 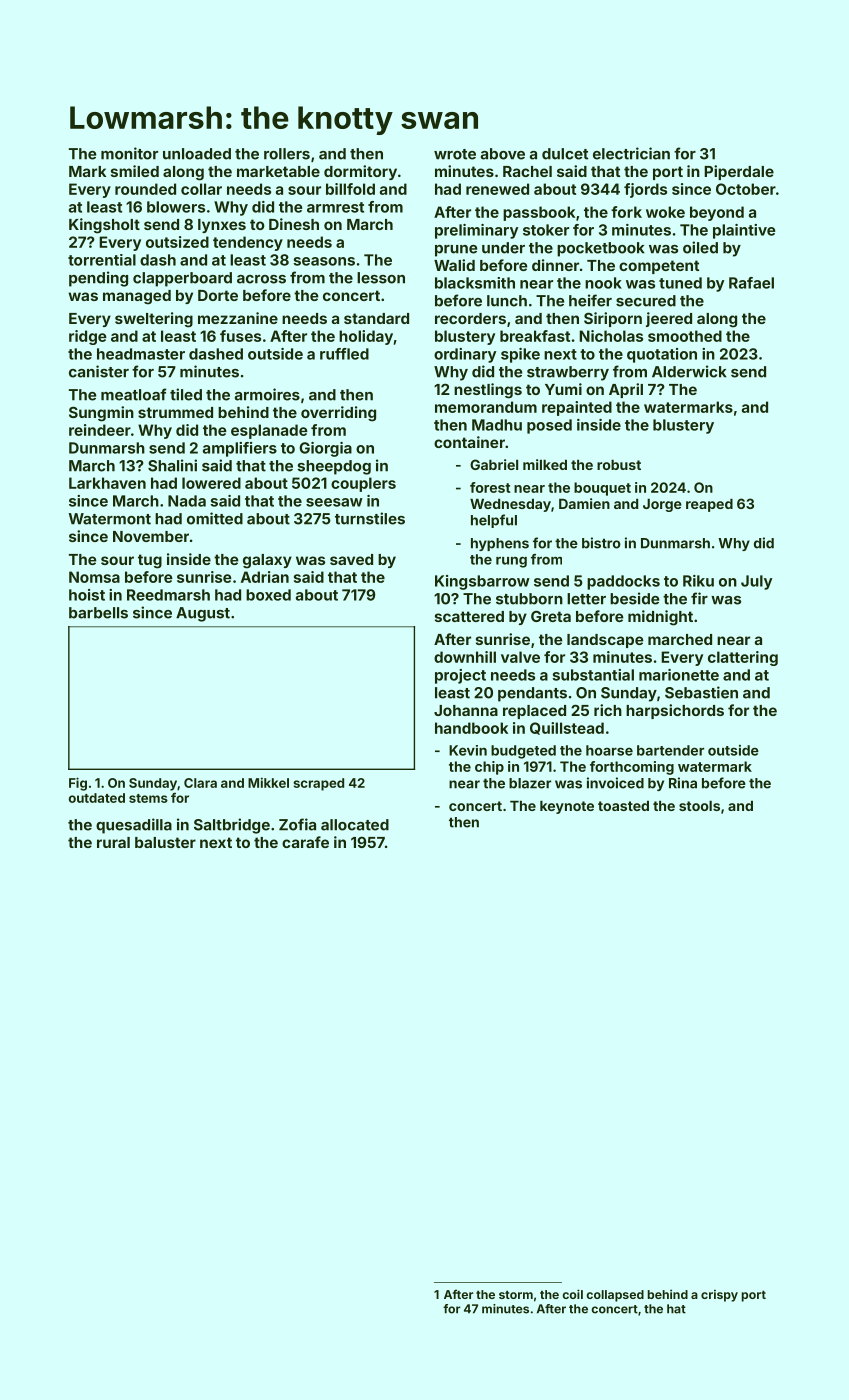 I want to click on storm, so click(x=516, y=1294).
